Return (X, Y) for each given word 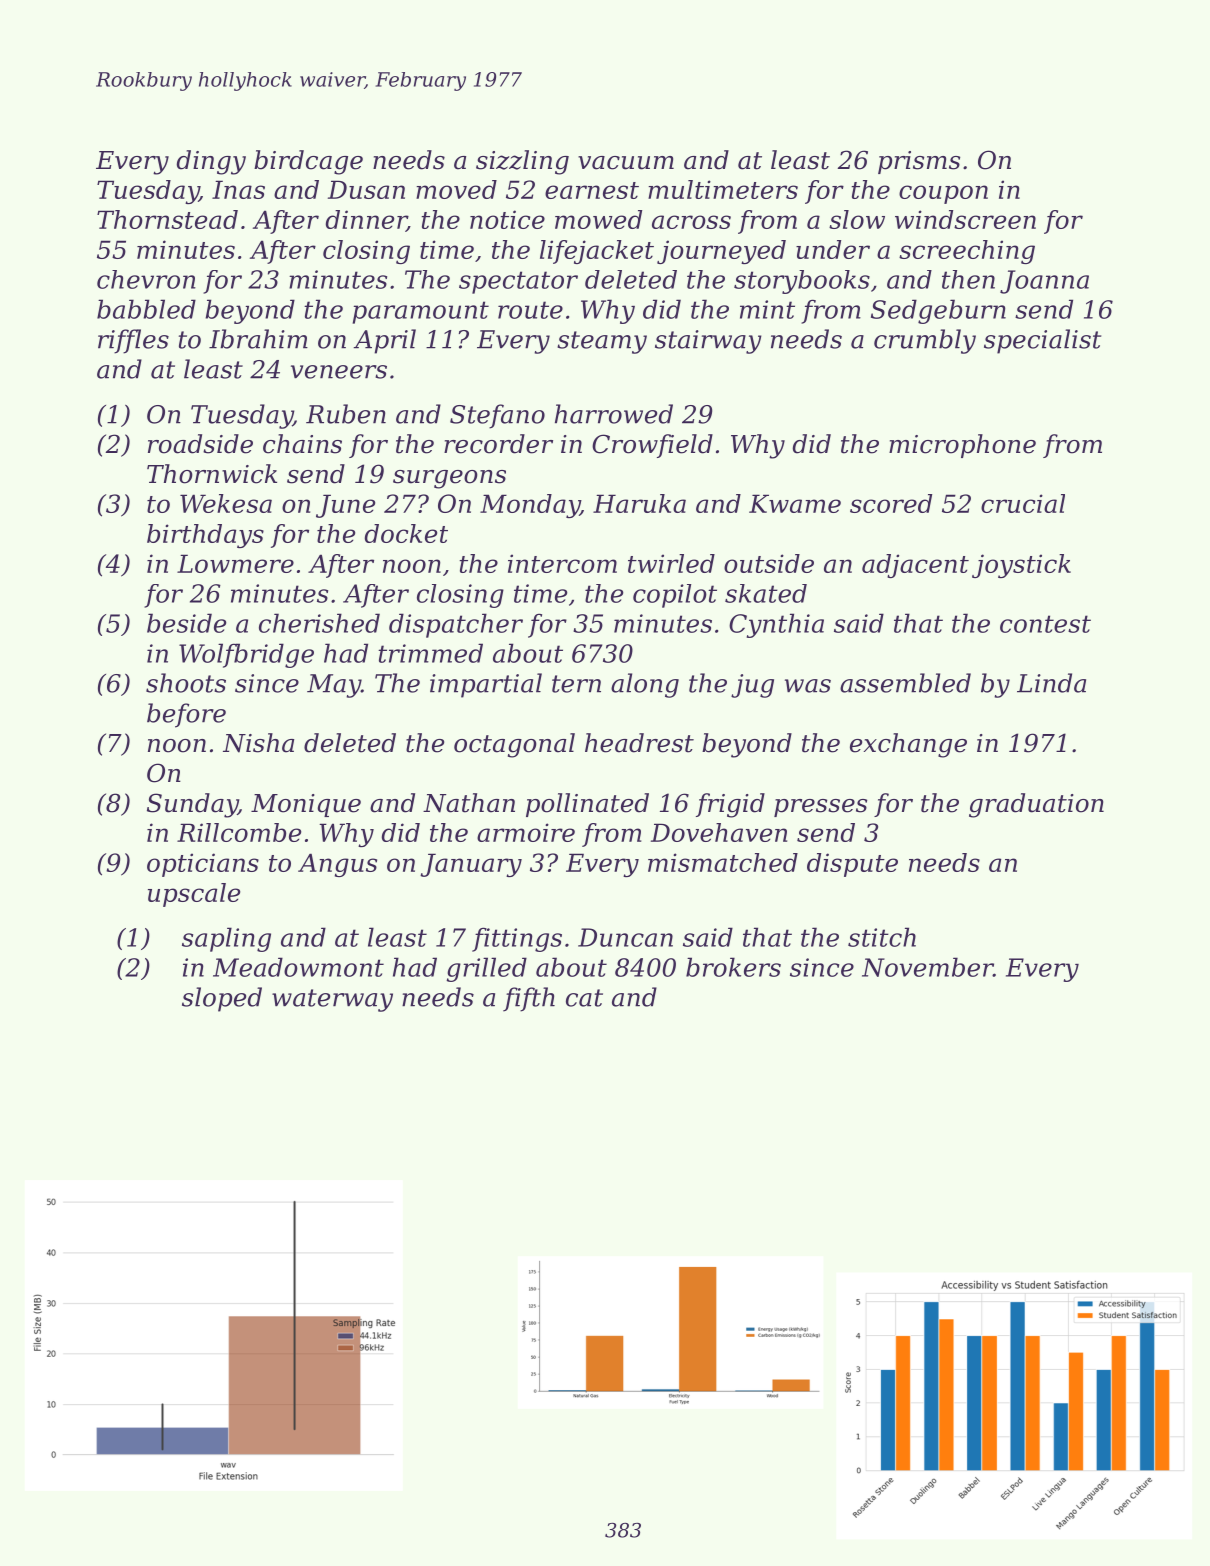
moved (456, 189)
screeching (967, 252)
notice (507, 219)
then (968, 279)
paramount (421, 312)
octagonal (514, 745)
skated (766, 593)
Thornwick (212, 474)
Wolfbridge (246, 655)
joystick (1021, 566)
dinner (366, 221)
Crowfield (652, 446)
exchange (908, 745)
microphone (962, 446)
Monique (306, 805)
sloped (222, 999)
